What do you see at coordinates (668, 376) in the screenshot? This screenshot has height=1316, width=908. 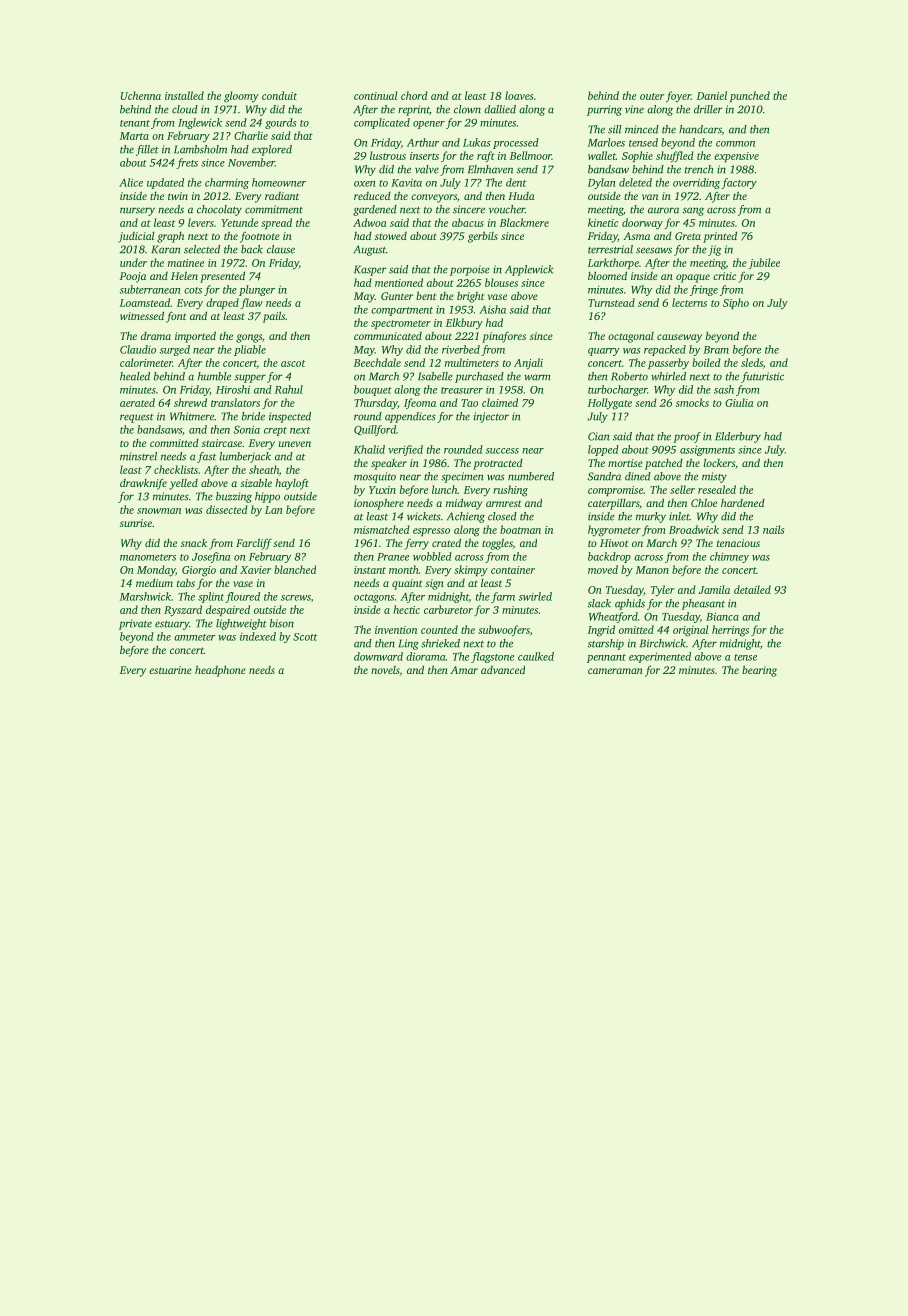 I see `whirled` at bounding box center [668, 376].
